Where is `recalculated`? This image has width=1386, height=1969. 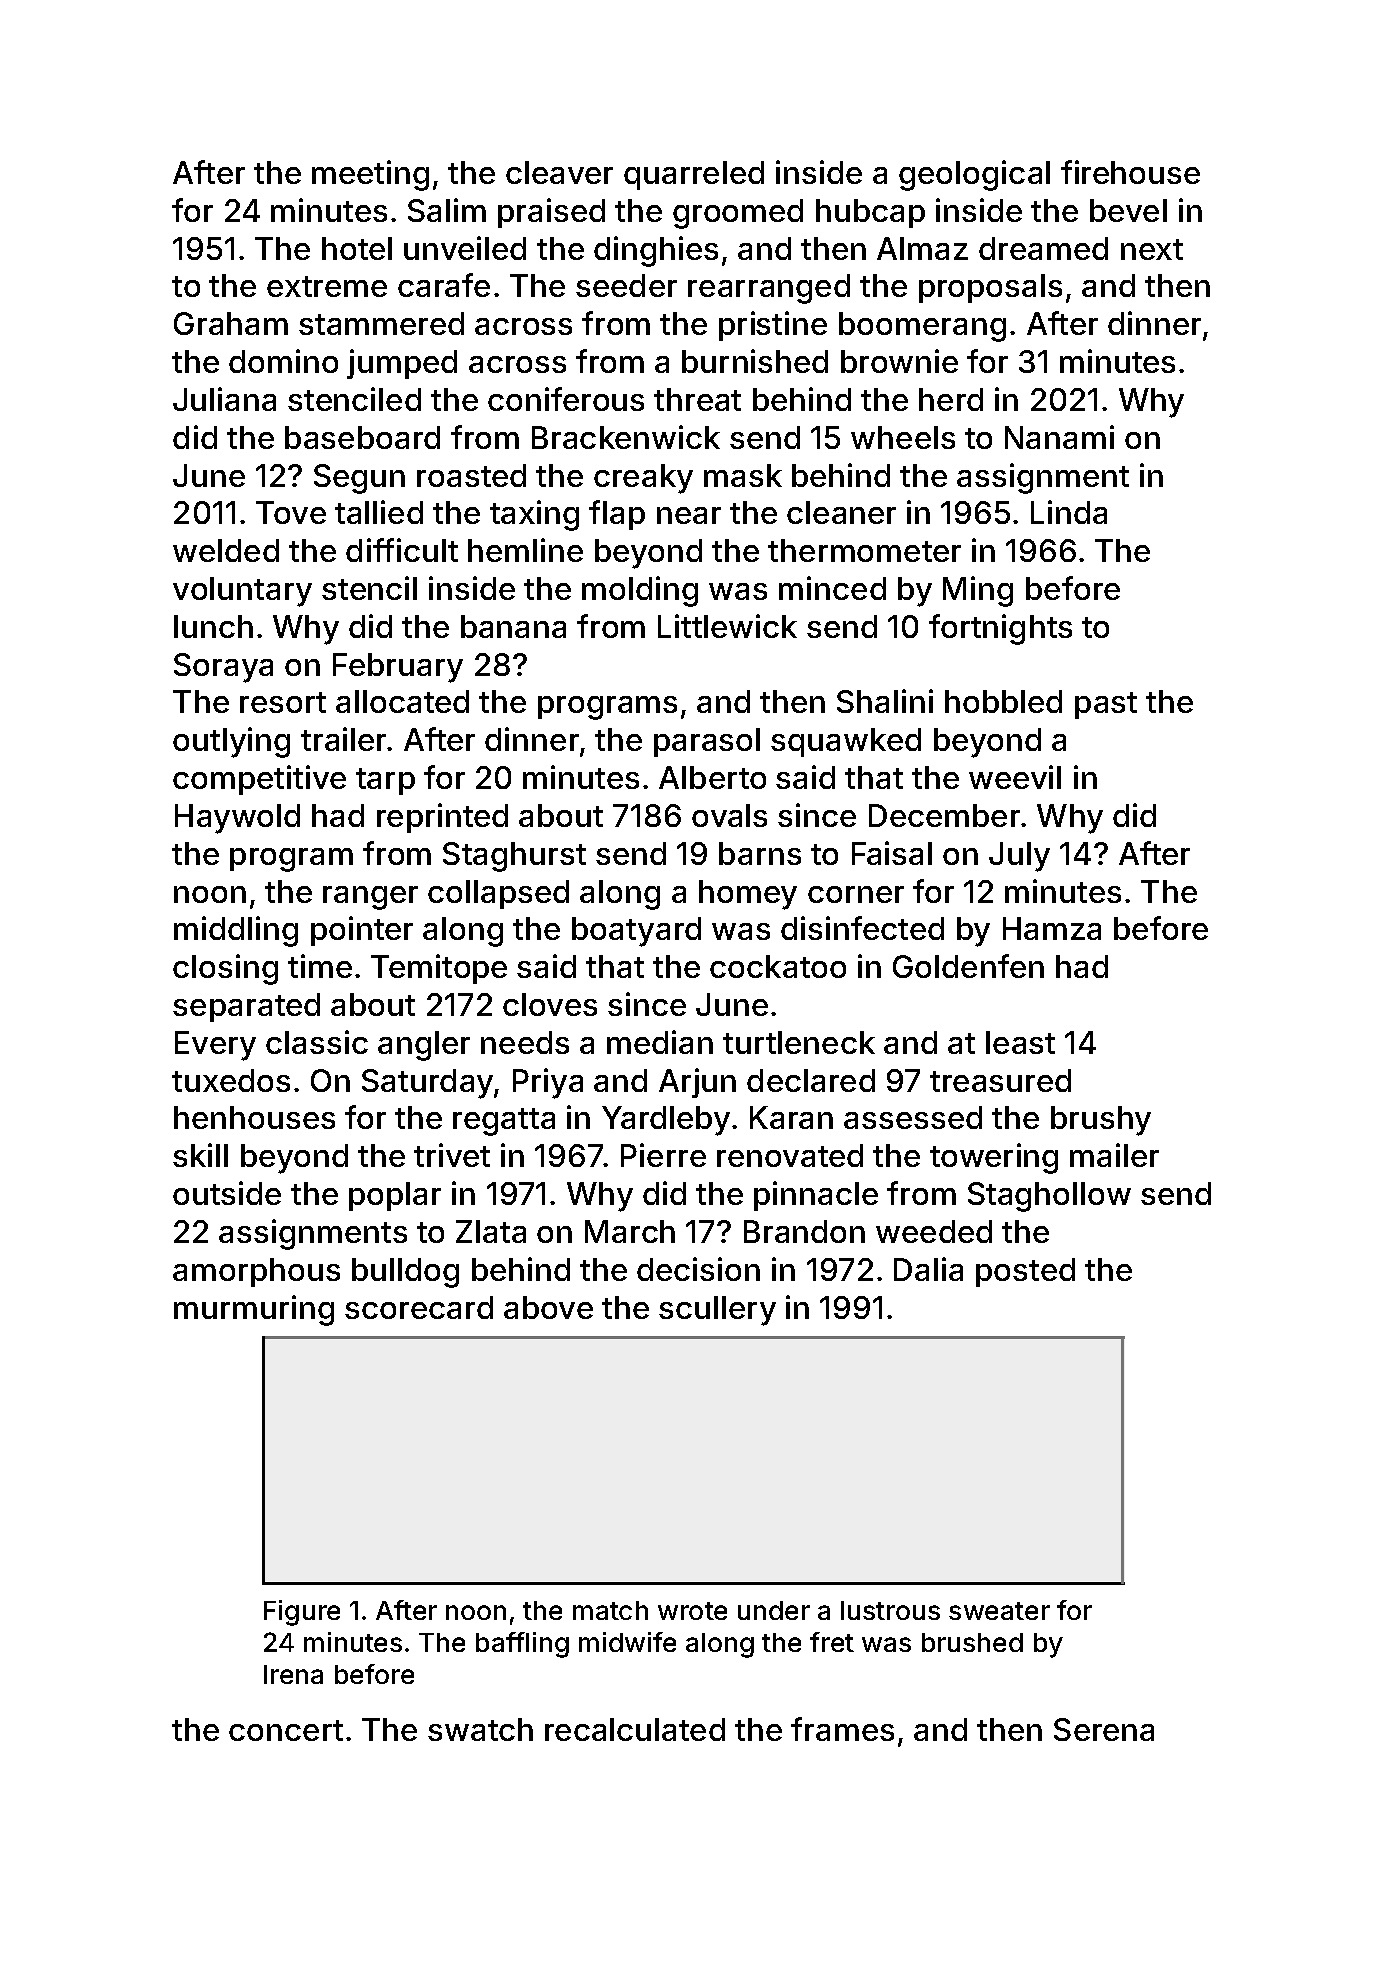
recalculated is located at coordinates (635, 1729).
